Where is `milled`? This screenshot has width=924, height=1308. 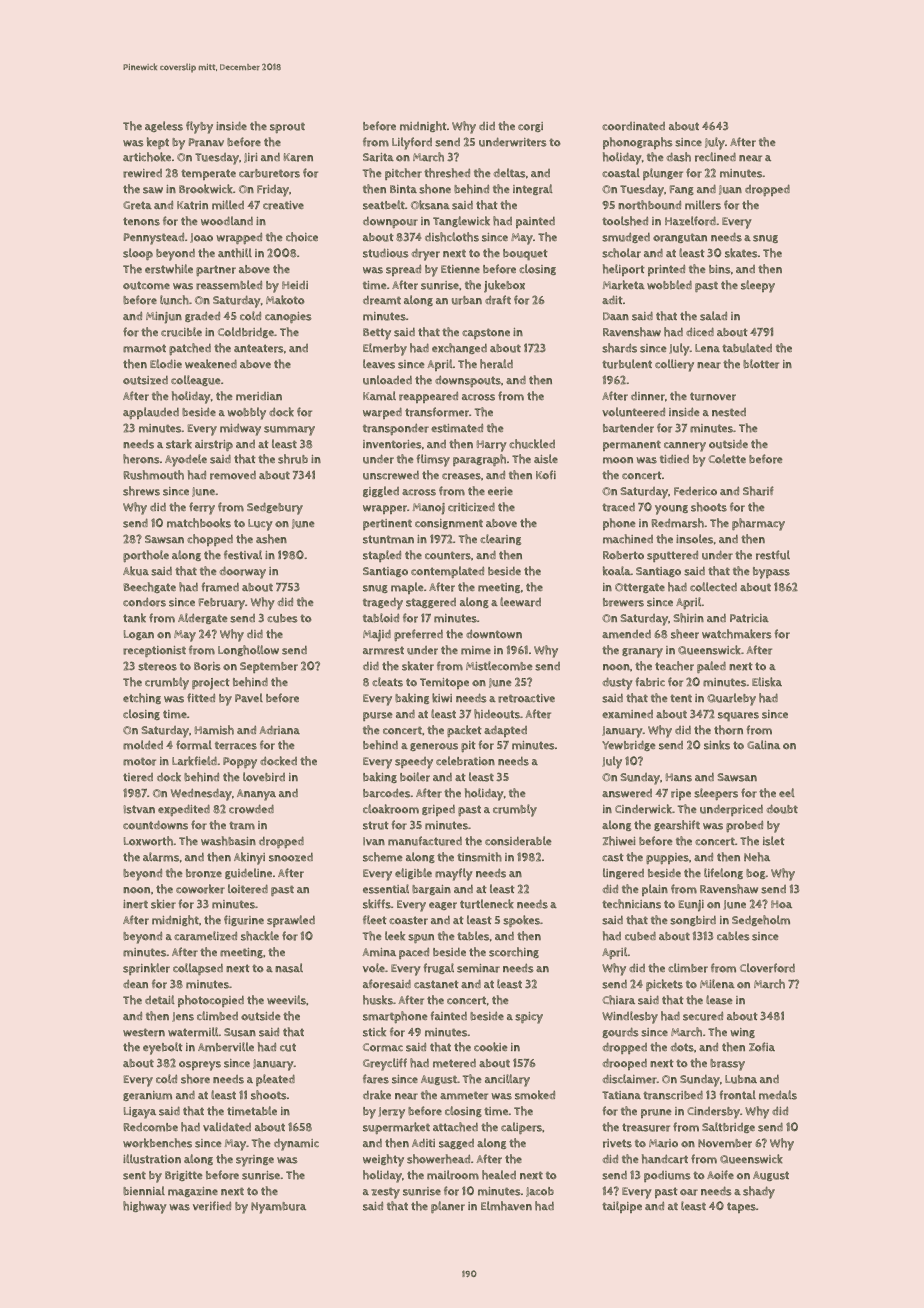
milled is located at coordinates (228, 205).
